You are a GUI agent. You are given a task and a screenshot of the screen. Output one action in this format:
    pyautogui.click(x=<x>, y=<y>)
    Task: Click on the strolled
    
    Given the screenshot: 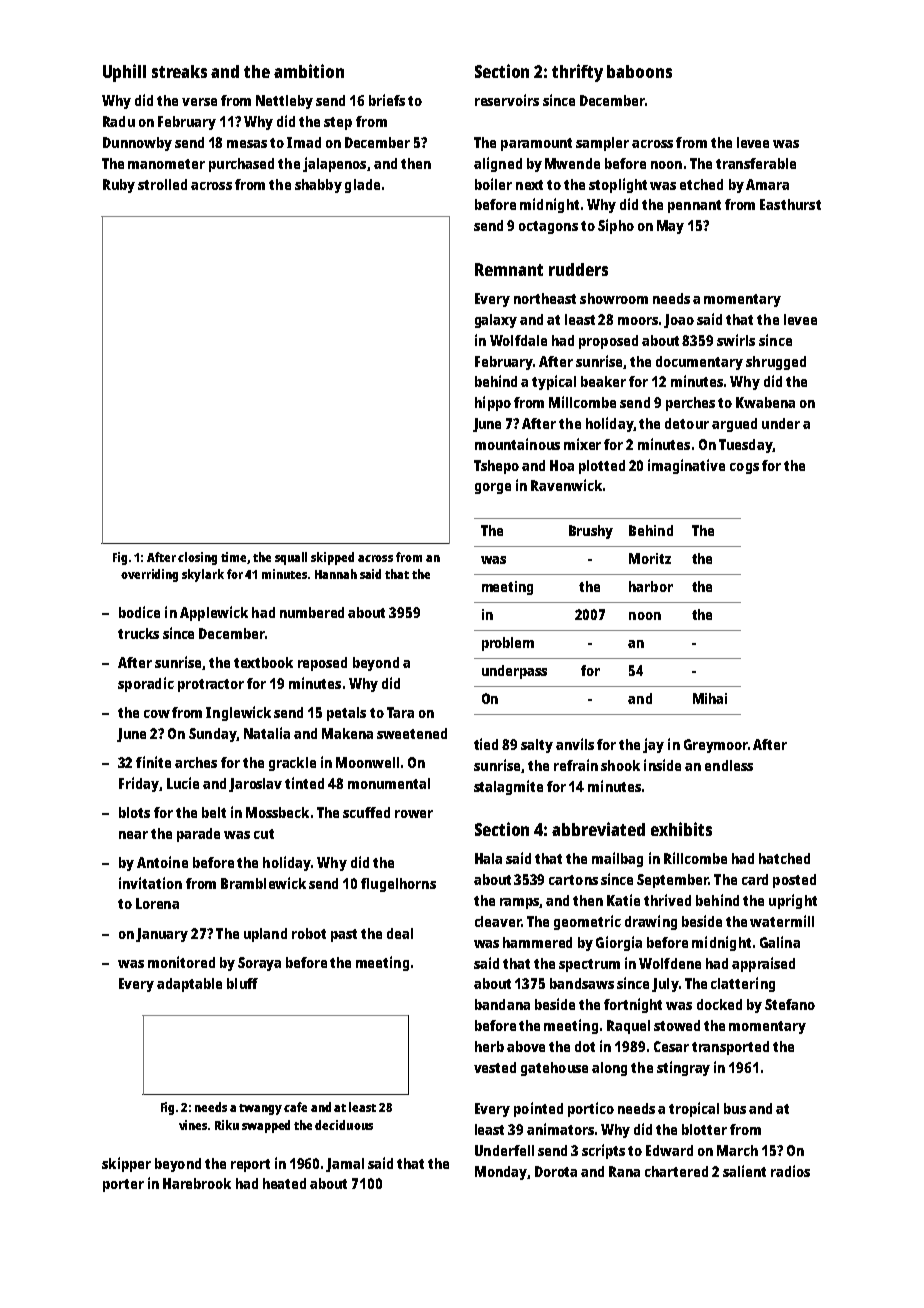 What is the action you would take?
    pyautogui.click(x=162, y=184)
